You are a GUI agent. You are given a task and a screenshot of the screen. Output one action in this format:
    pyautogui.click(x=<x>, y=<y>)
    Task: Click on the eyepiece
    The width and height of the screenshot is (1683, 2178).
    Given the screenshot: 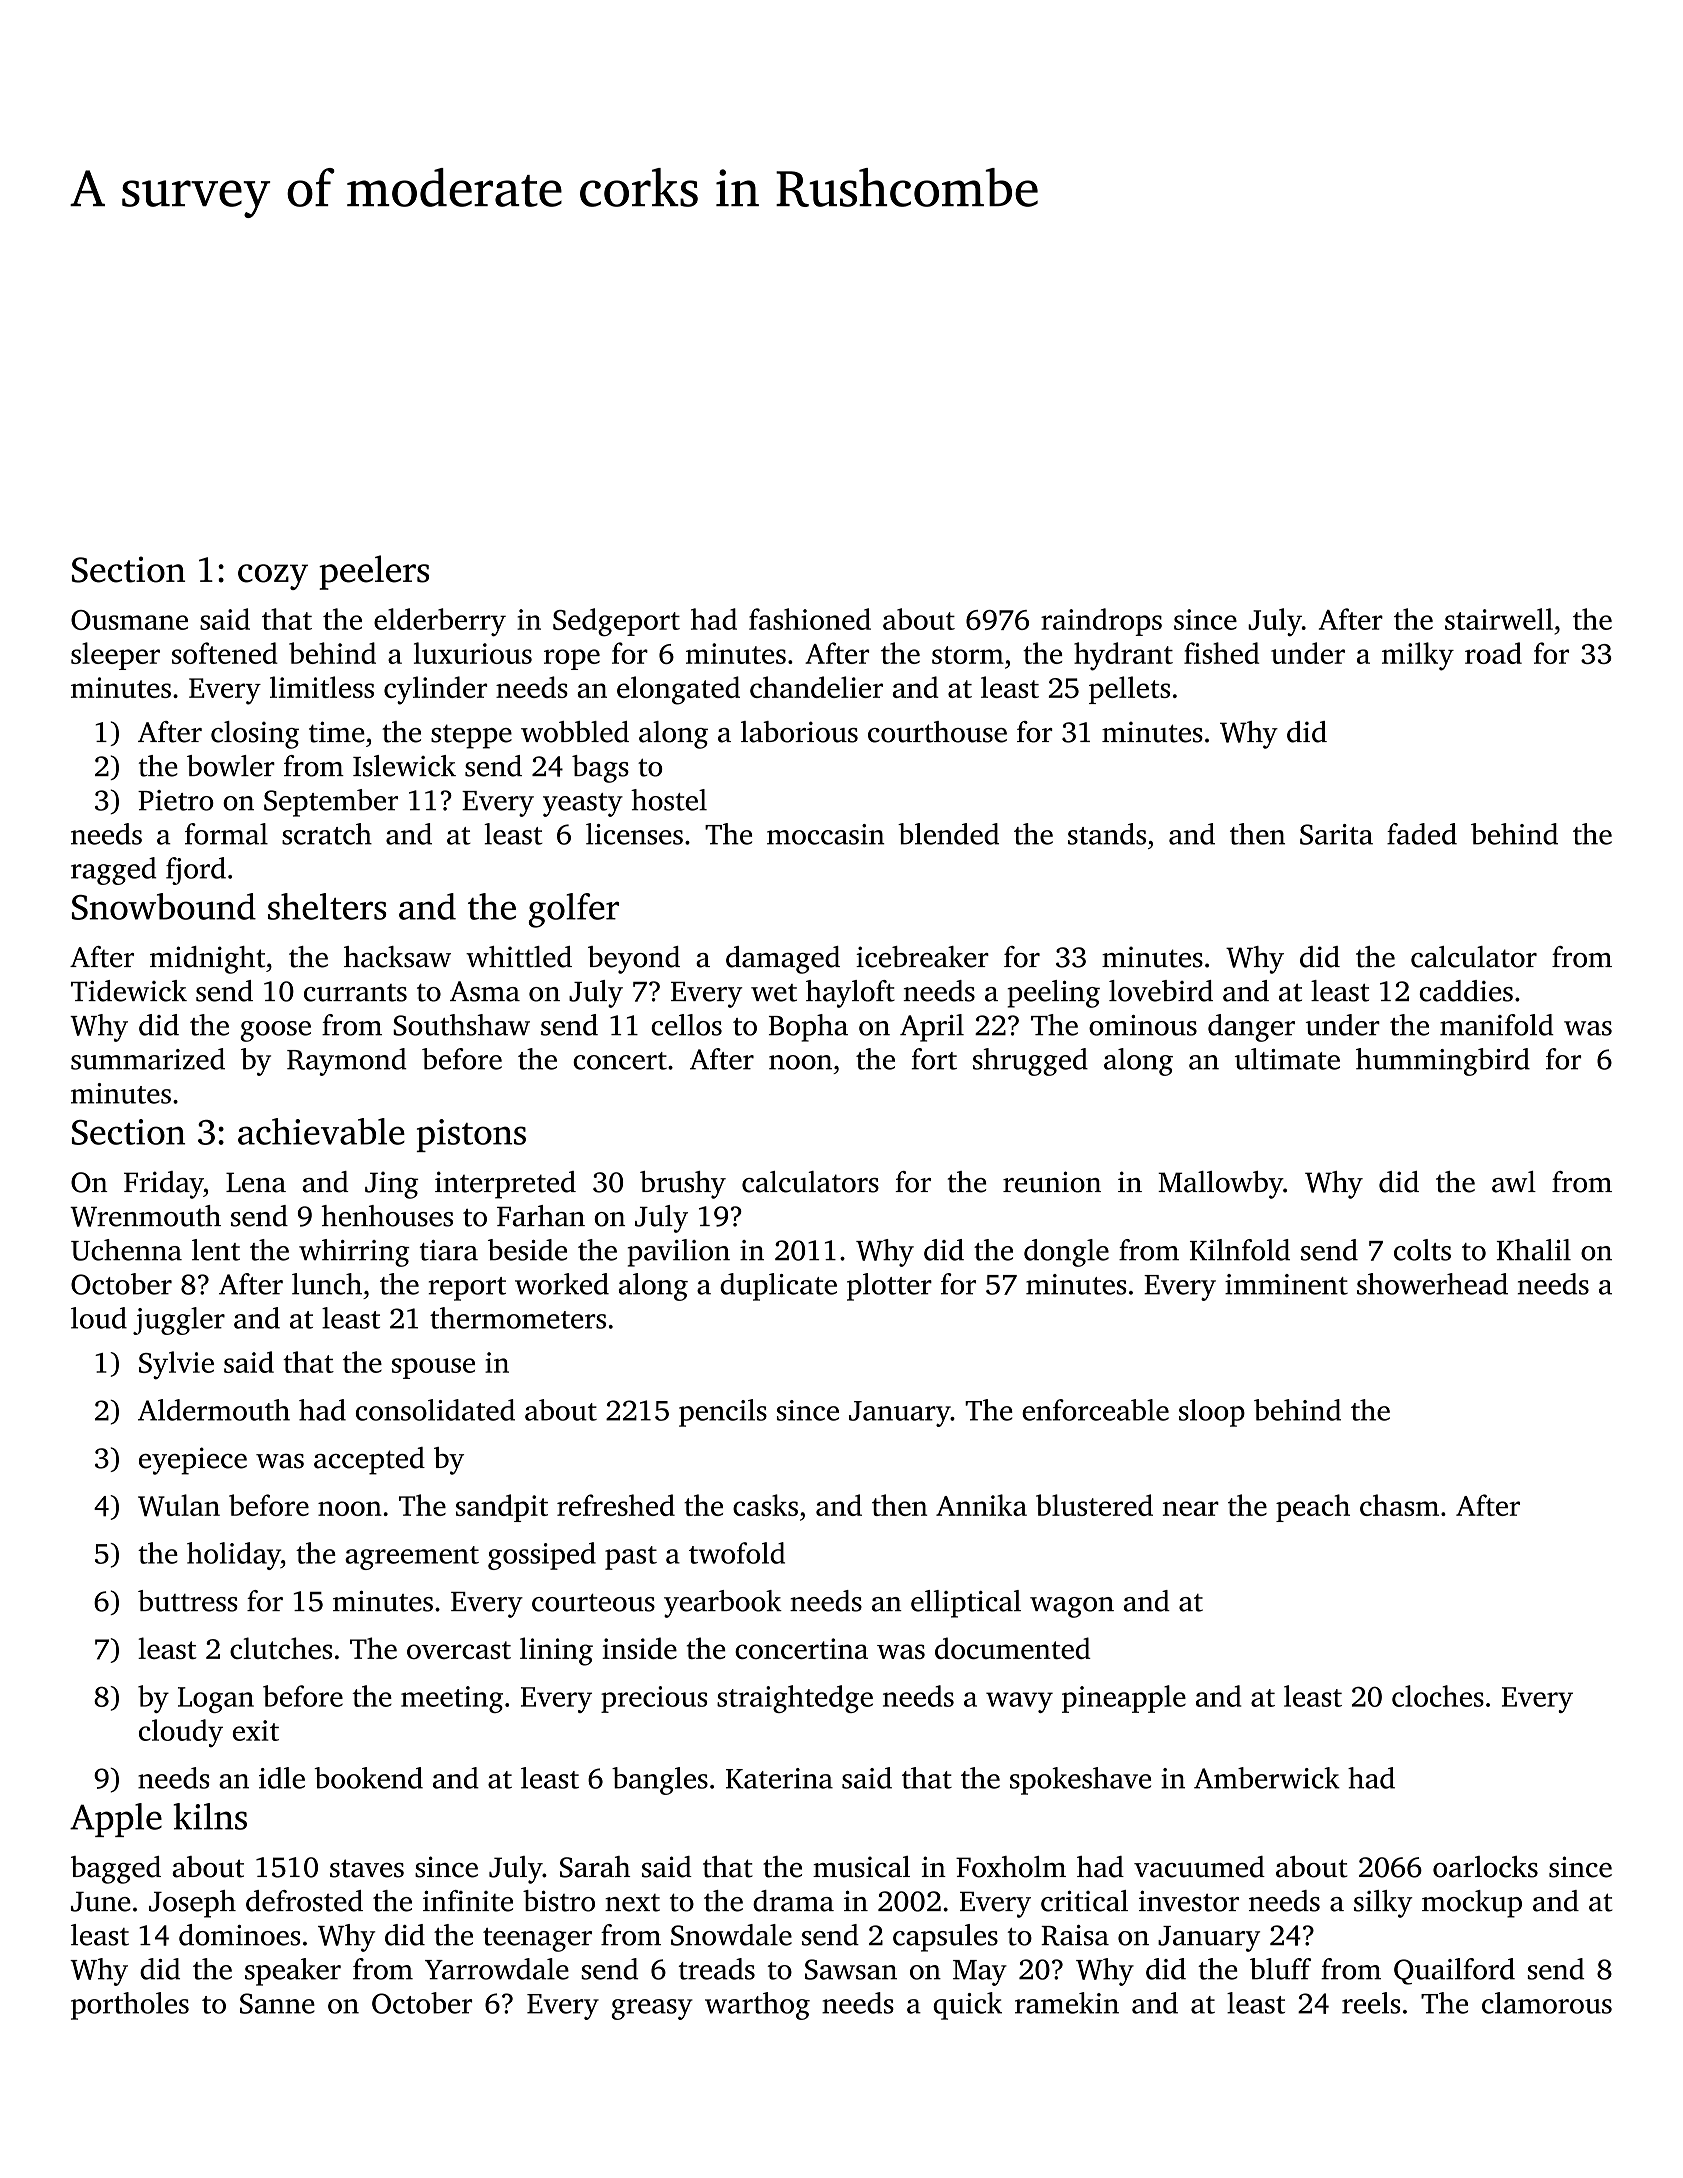 What is the action you would take?
    pyautogui.click(x=193, y=1461)
